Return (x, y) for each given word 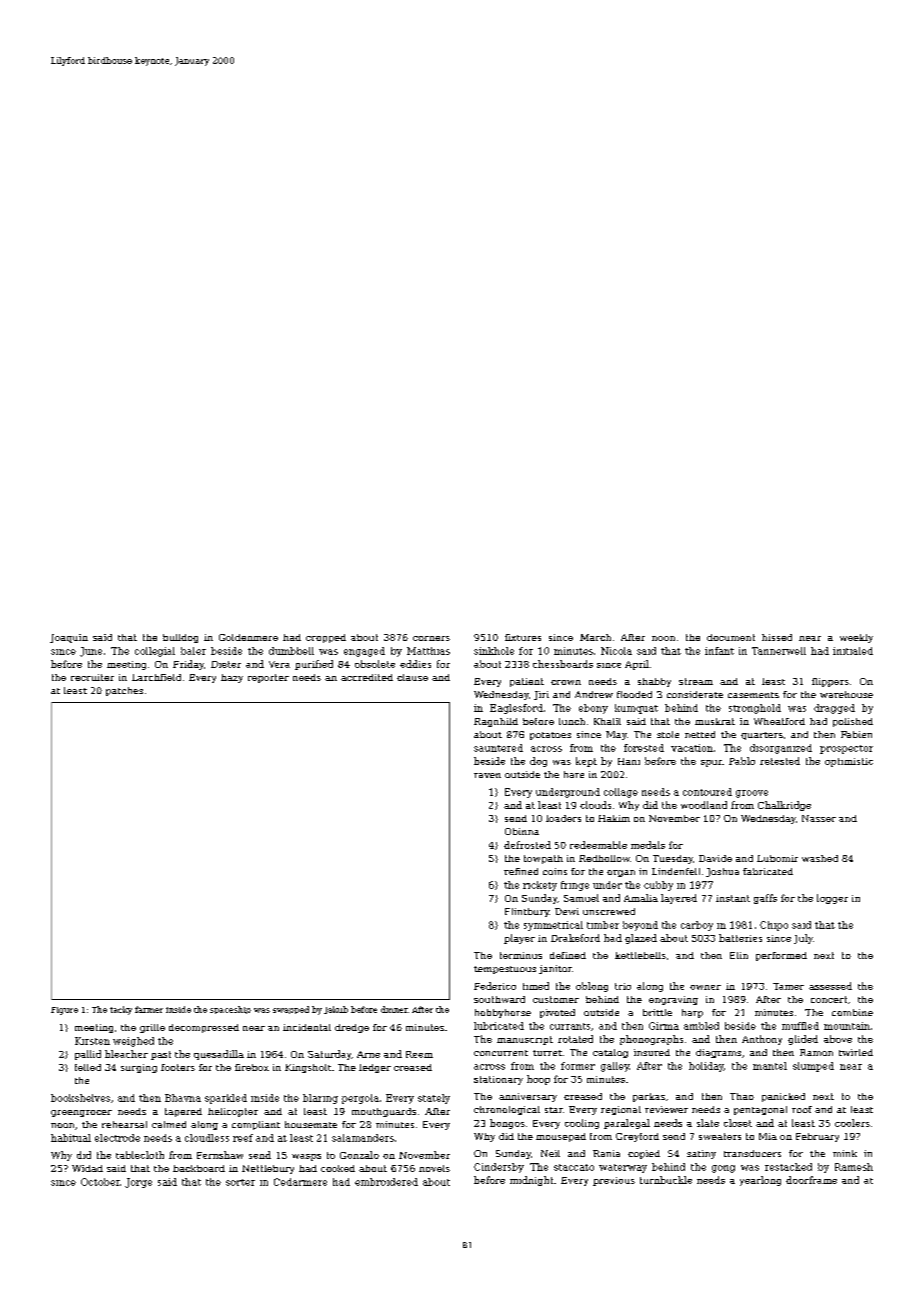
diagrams (718, 1053)
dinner (394, 1009)
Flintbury (527, 912)
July (803, 939)
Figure (64, 1011)
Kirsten (92, 1041)
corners (431, 638)
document (731, 637)
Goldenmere (248, 637)
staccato (574, 1167)
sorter (240, 1182)
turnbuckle (666, 1180)
